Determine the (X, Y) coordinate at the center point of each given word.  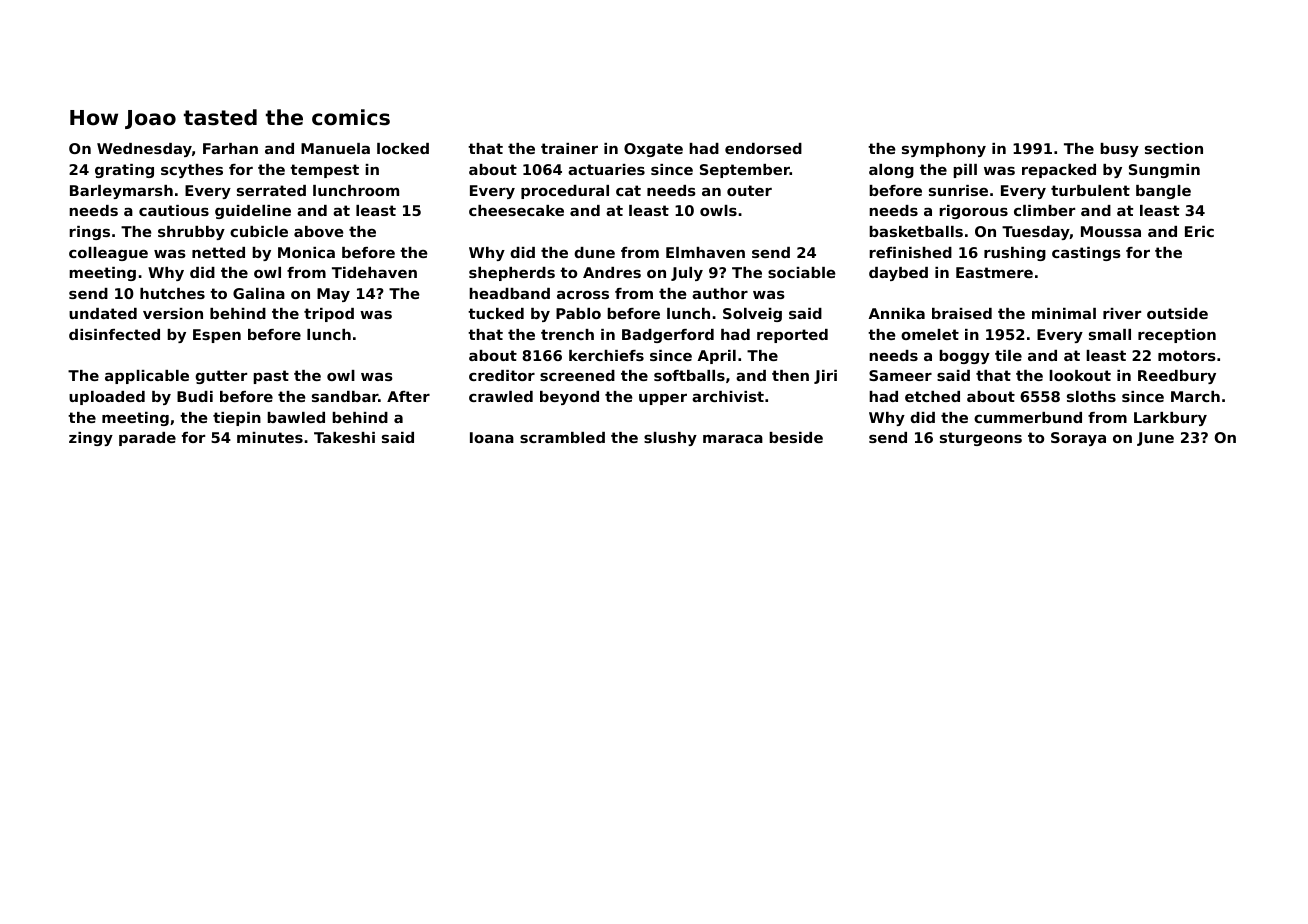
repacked (1059, 171)
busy (1119, 150)
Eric (1199, 231)
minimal (1064, 313)
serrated (271, 190)
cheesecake (516, 210)
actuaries (606, 169)
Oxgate (653, 150)
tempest (324, 171)
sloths (1091, 396)
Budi (195, 396)
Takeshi (344, 437)
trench (567, 334)
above (319, 231)
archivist (728, 396)
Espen (217, 336)
